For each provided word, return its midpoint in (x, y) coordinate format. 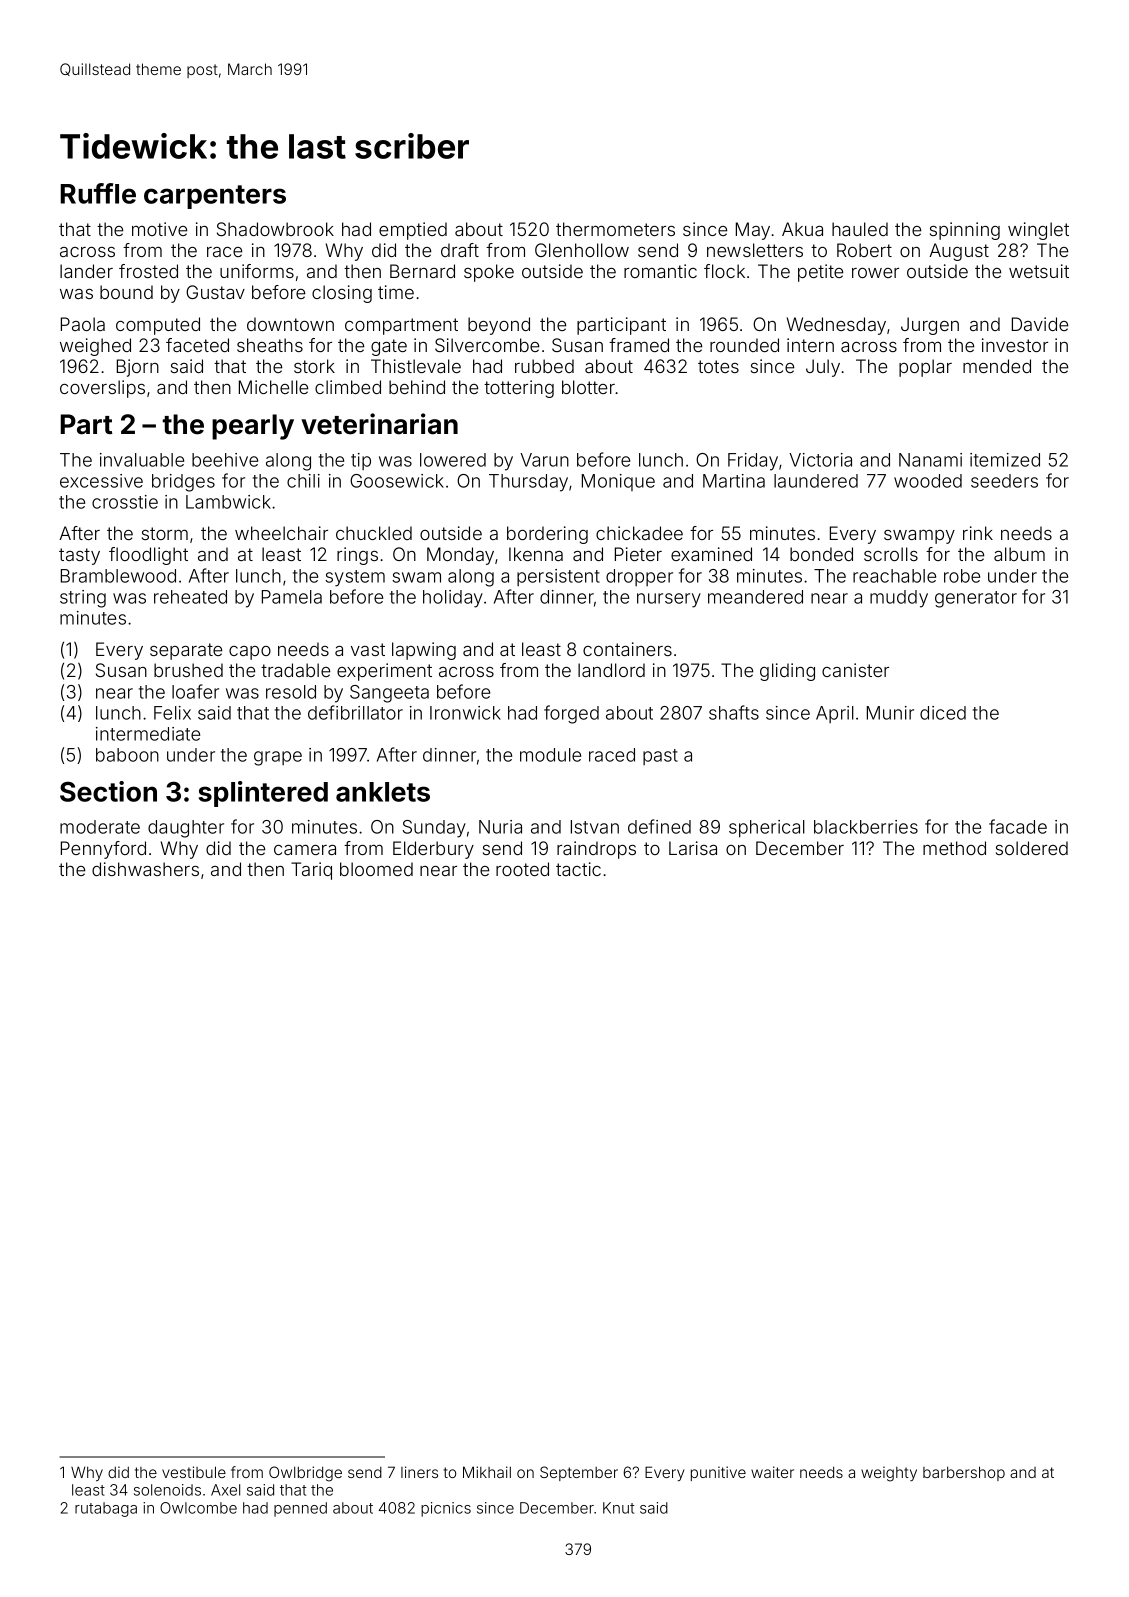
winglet (1038, 231)
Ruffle (98, 193)
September (579, 1473)
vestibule (194, 1472)
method (954, 848)
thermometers (615, 229)
